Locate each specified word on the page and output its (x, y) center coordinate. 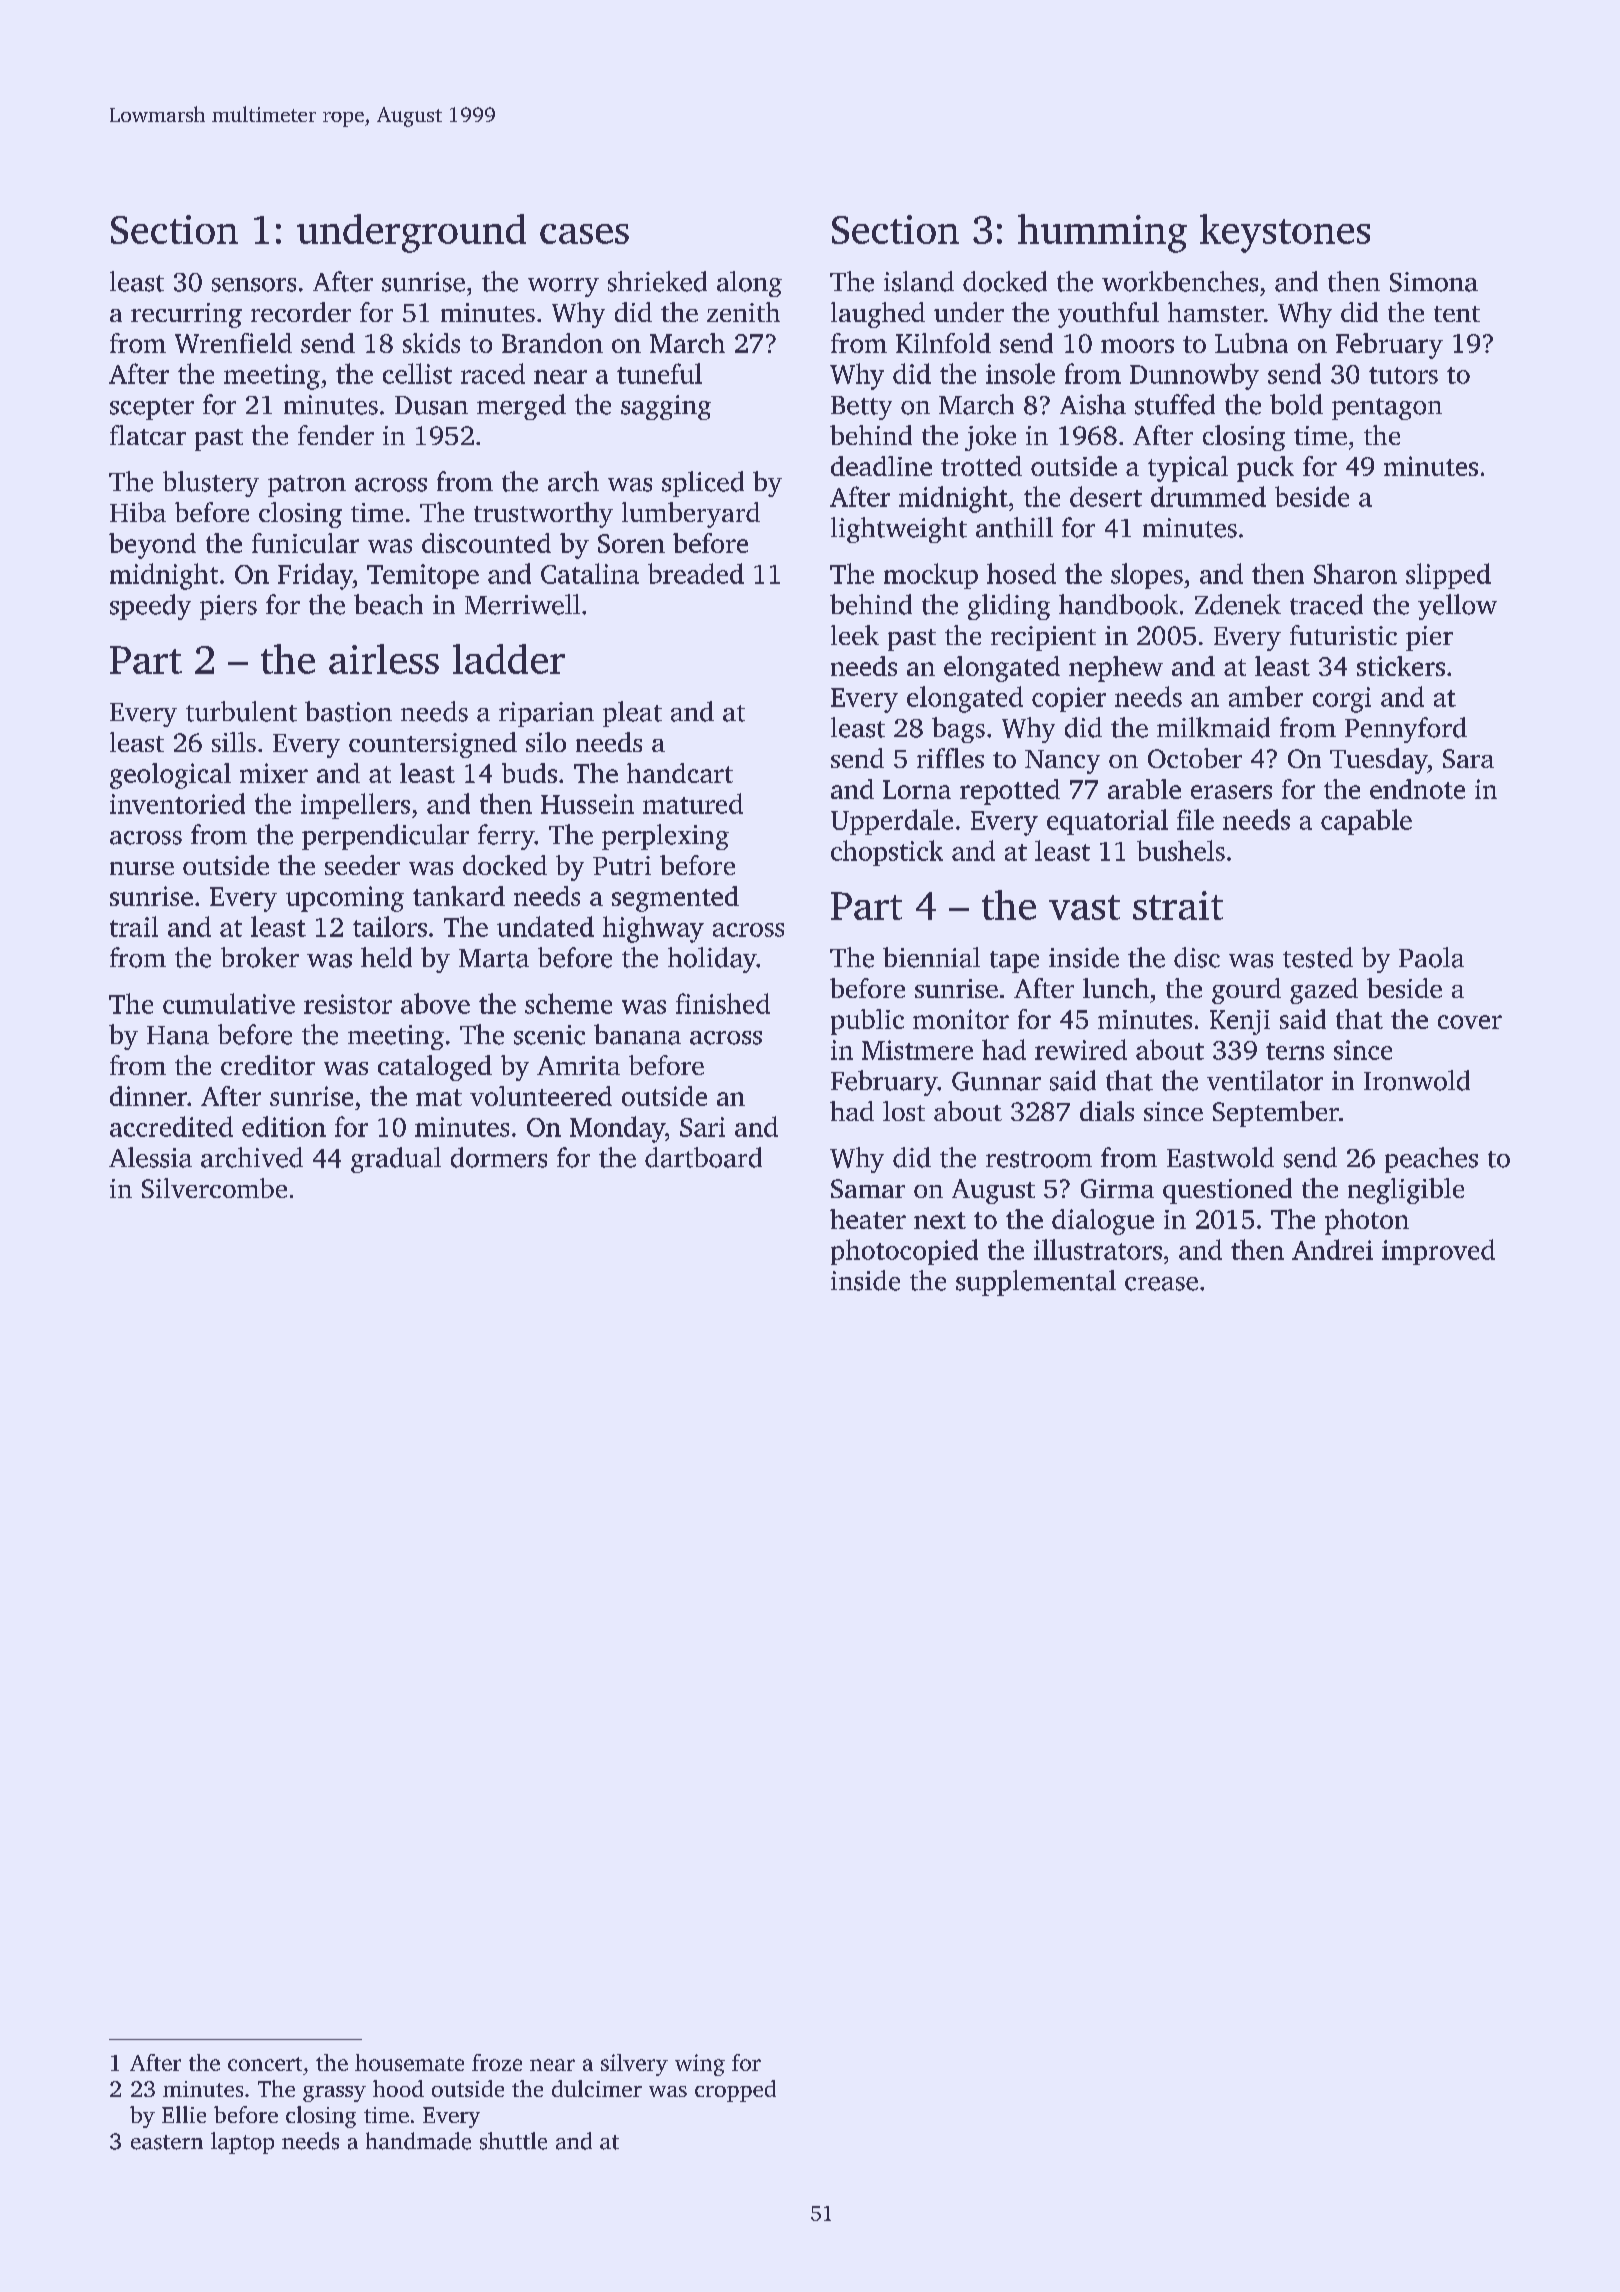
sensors (254, 285)
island (919, 281)
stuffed (1175, 404)
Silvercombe (214, 1188)
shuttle (513, 2141)
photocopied (904, 1252)
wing (700, 2065)
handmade (418, 2141)
